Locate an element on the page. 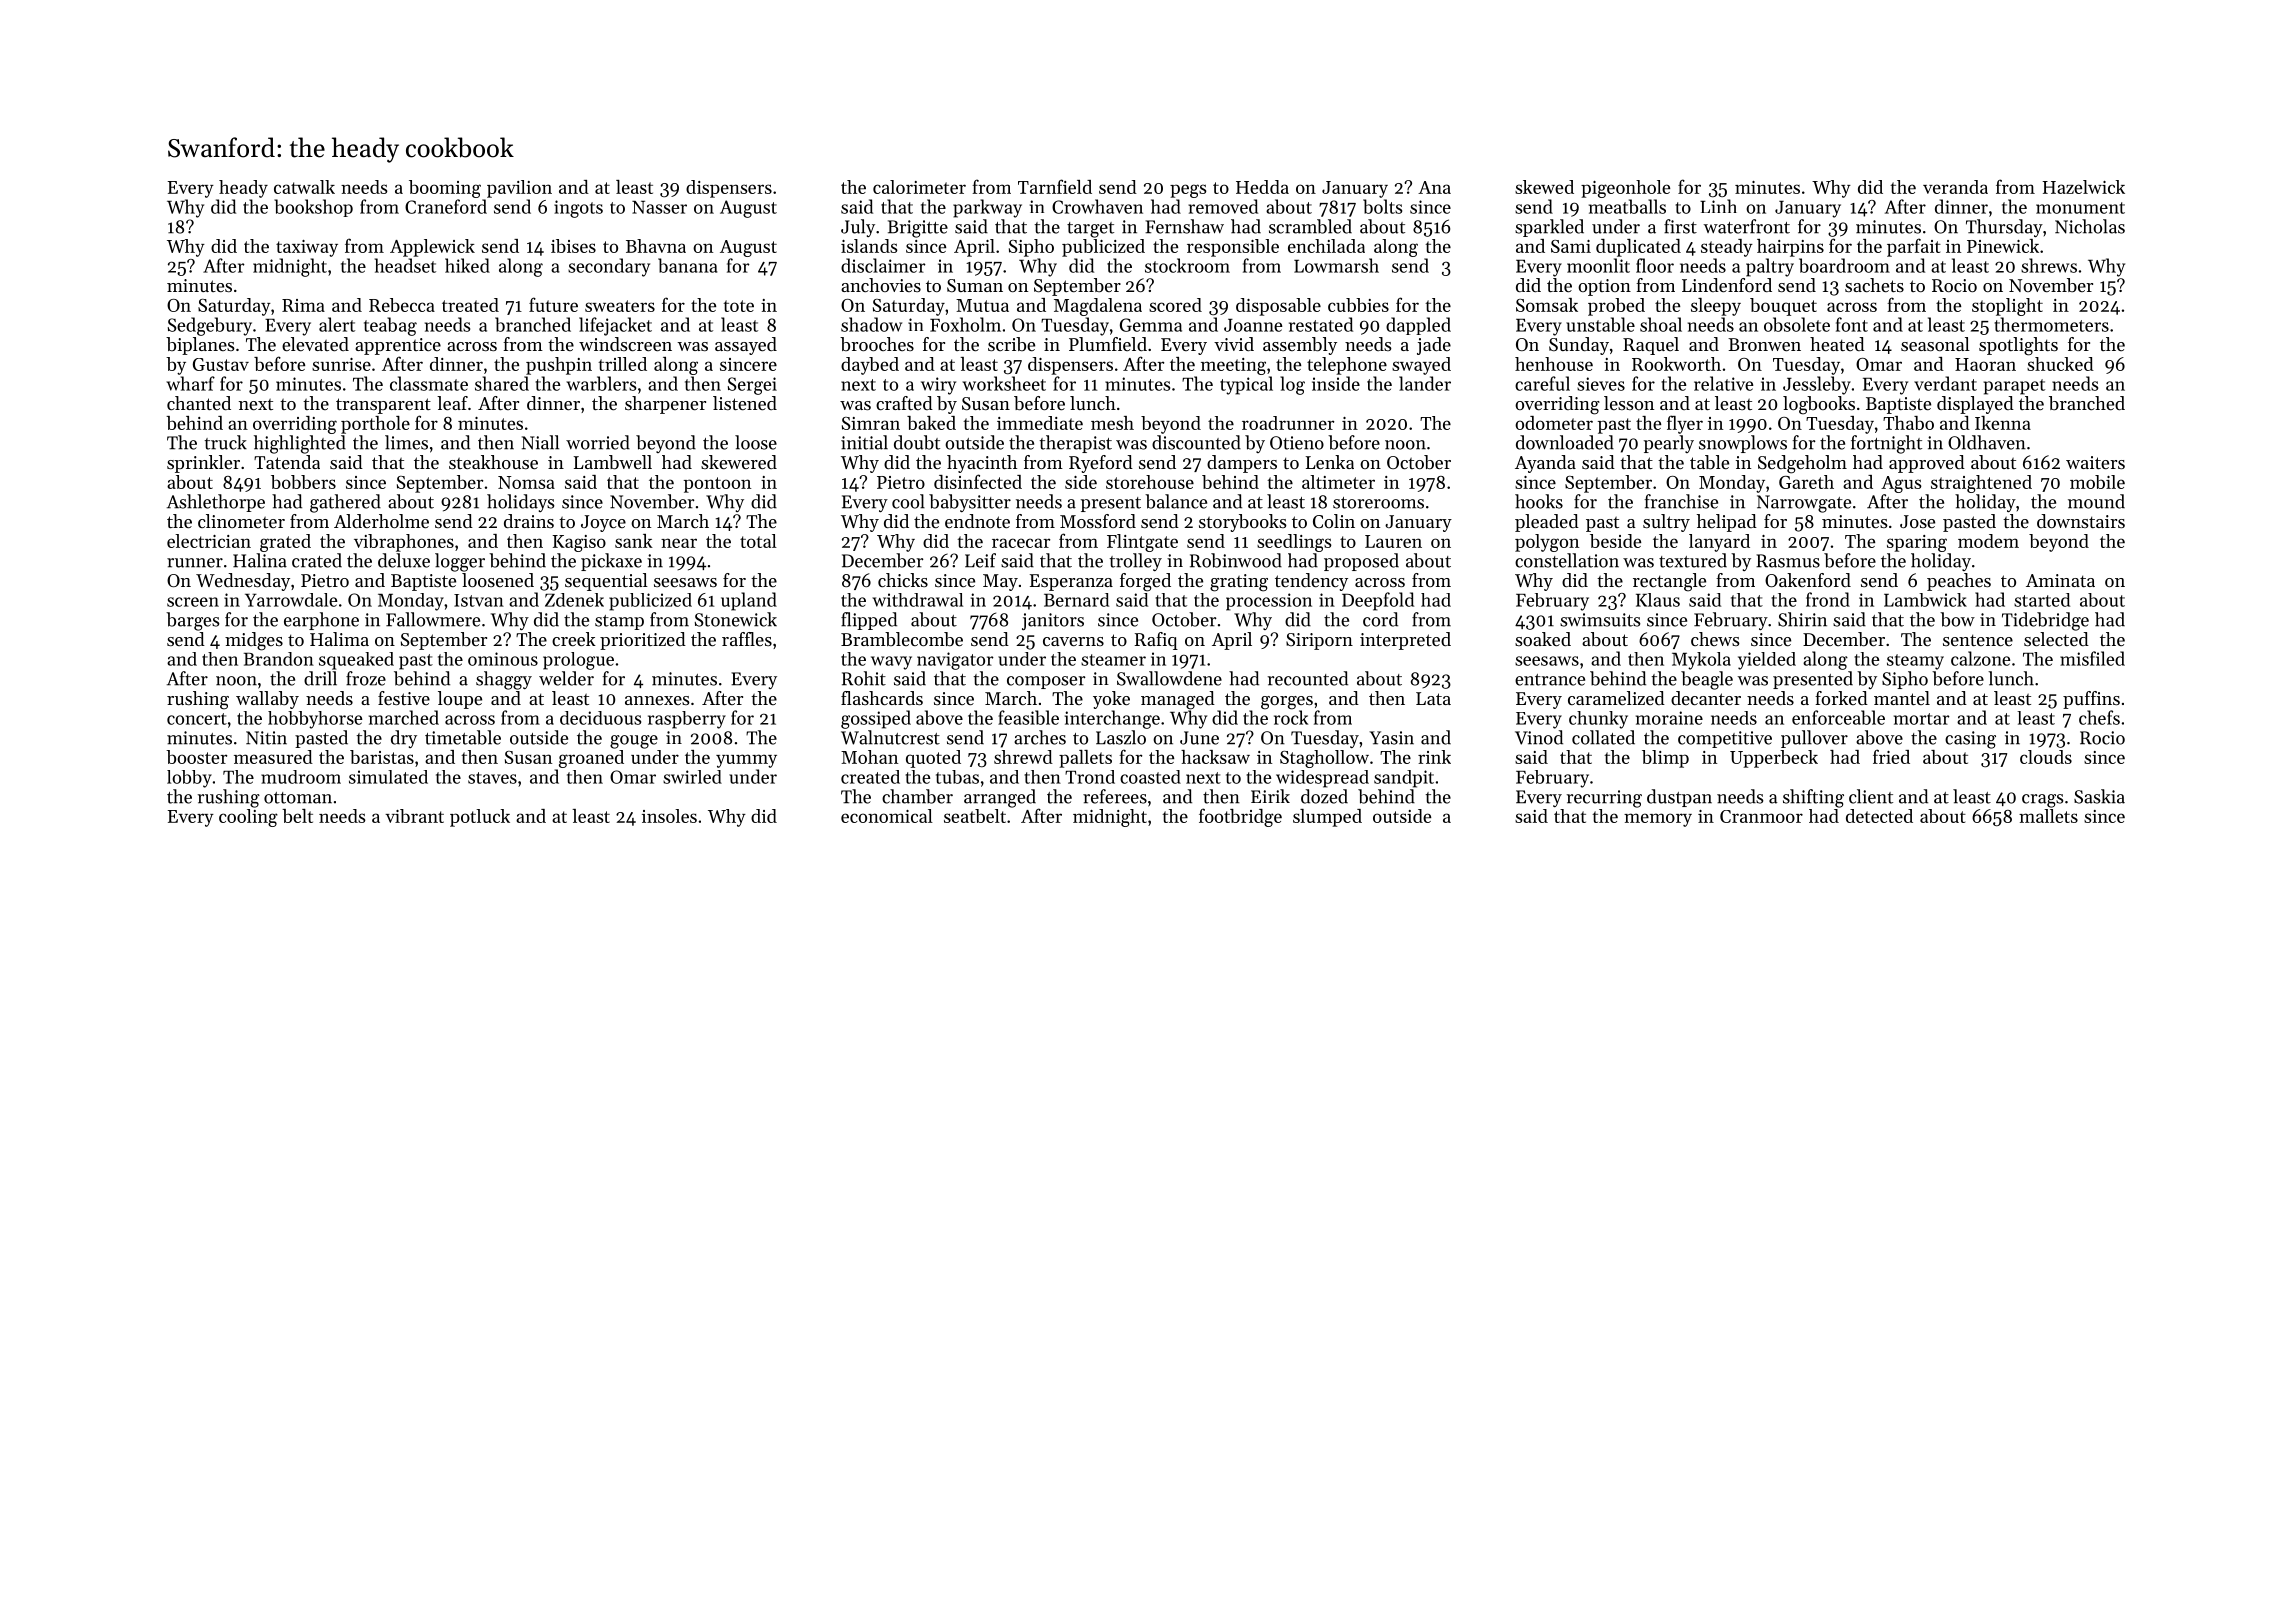  potluck is located at coordinates (480, 818).
